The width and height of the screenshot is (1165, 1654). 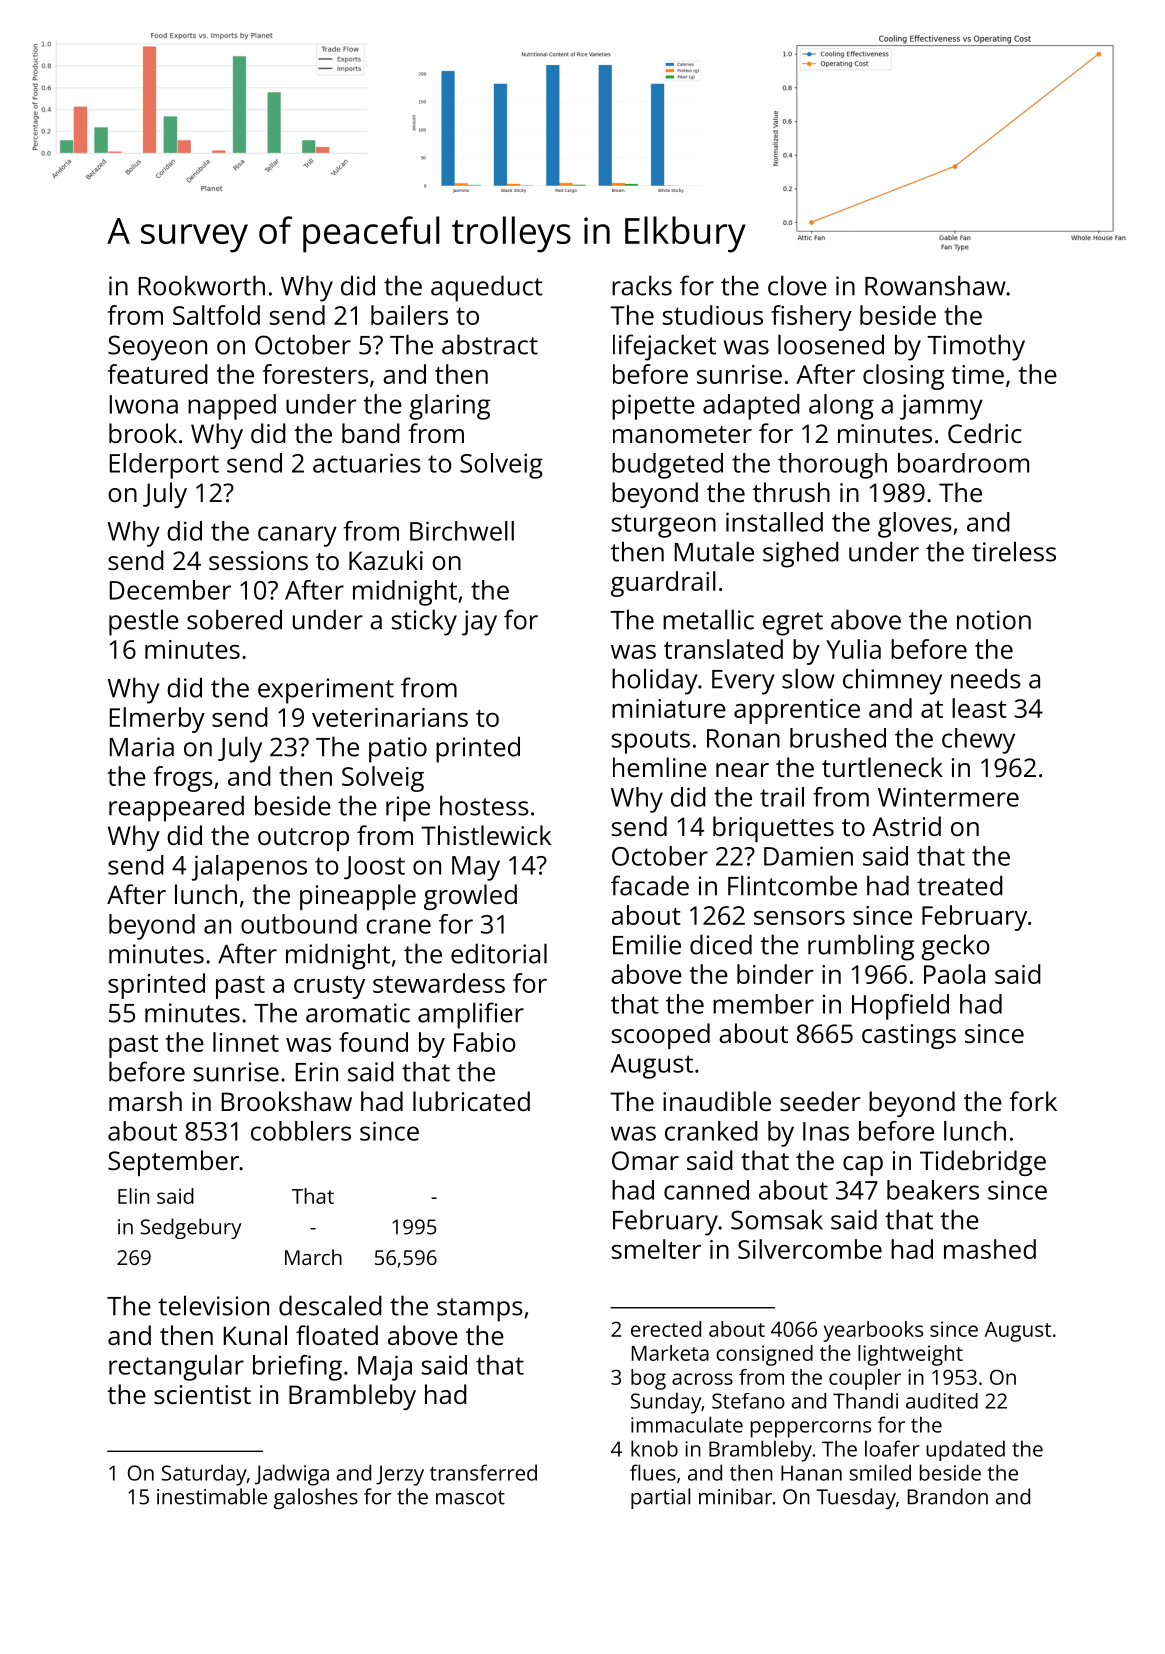 I want to click on inestimable, so click(x=212, y=1496).
